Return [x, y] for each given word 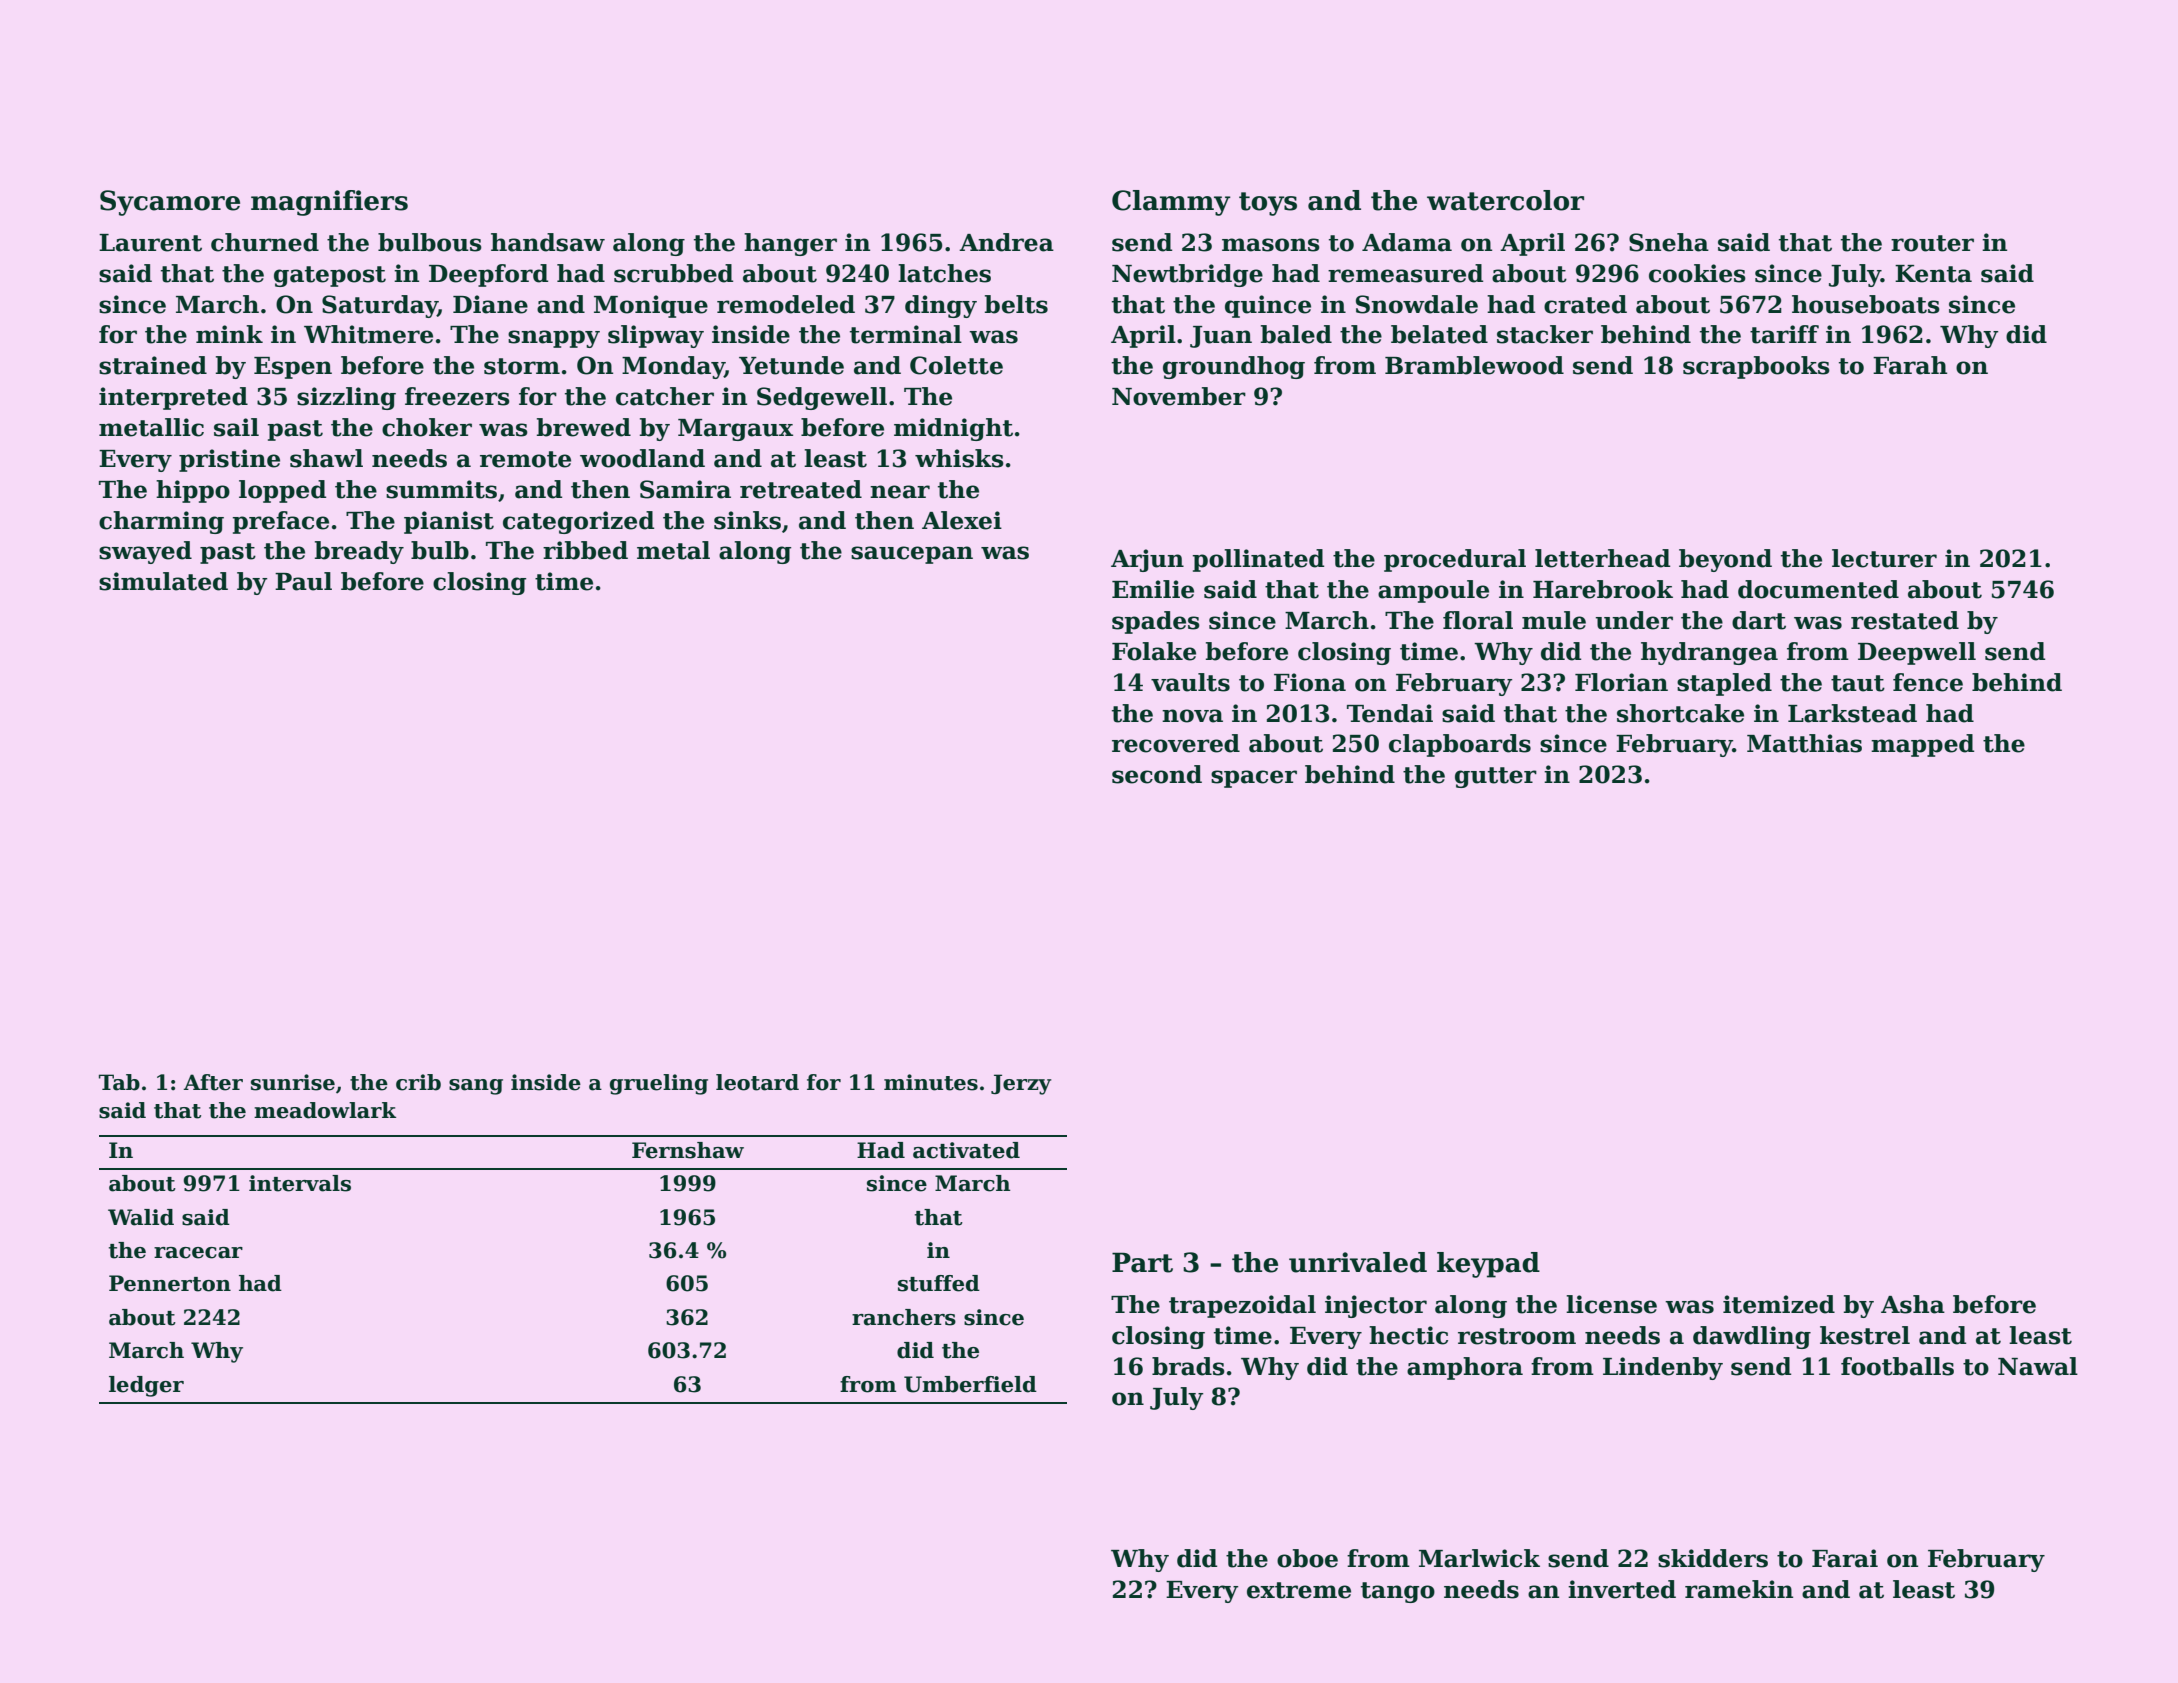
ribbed [585, 550]
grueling [659, 1084]
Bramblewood [1474, 365]
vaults [1190, 682]
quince [1268, 306]
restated [1905, 620]
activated [966, 1150]
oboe [1307, 1558]
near [900, 492]
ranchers [904, 1317]
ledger [146, 1386]
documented [1818, 589]
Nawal [2038, 1366]
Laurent [150, 243]
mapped [1922, 745]
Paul [303, 581]
